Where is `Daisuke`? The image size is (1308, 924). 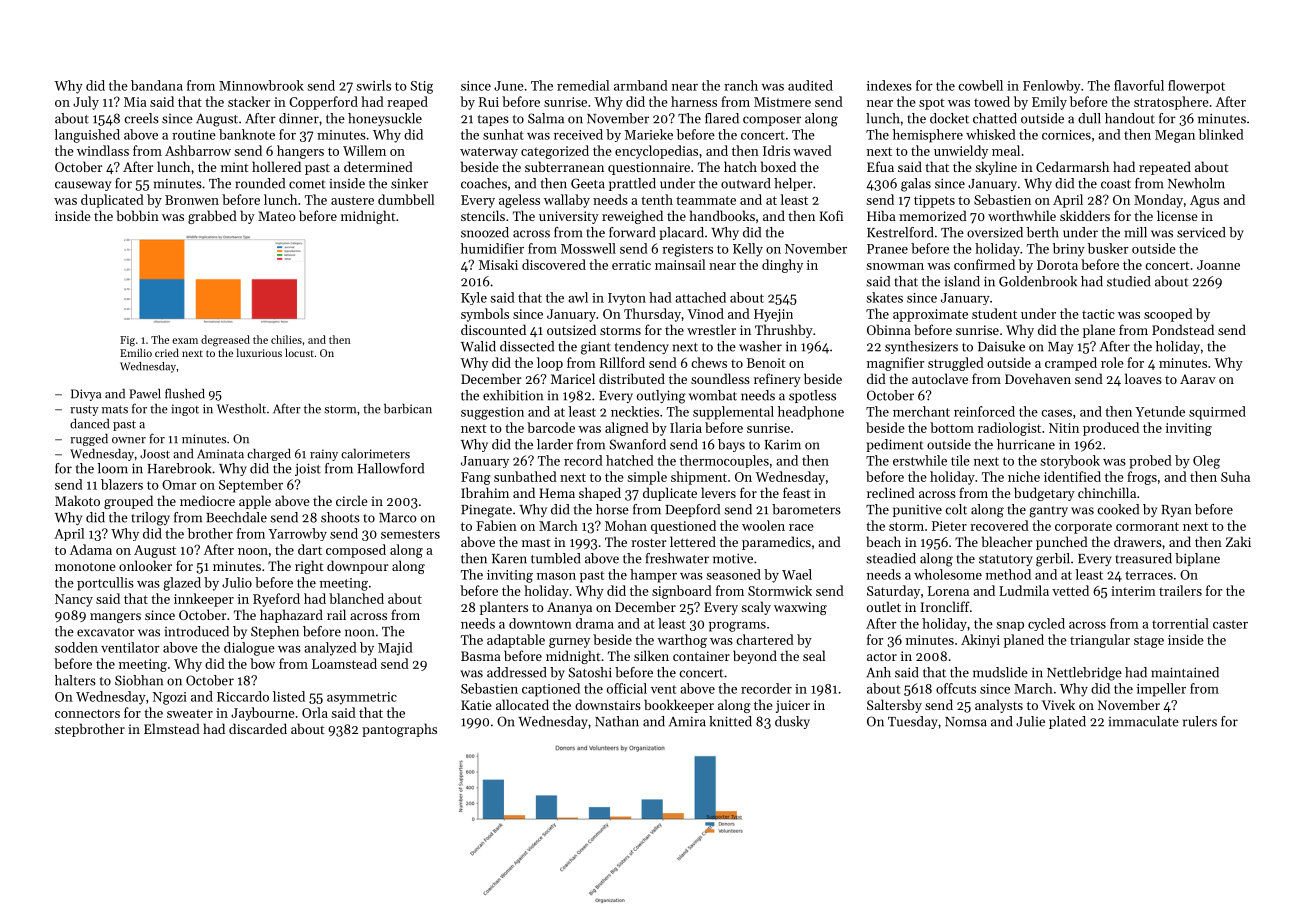 Daisuke is located at coordinates (1001, 346).
